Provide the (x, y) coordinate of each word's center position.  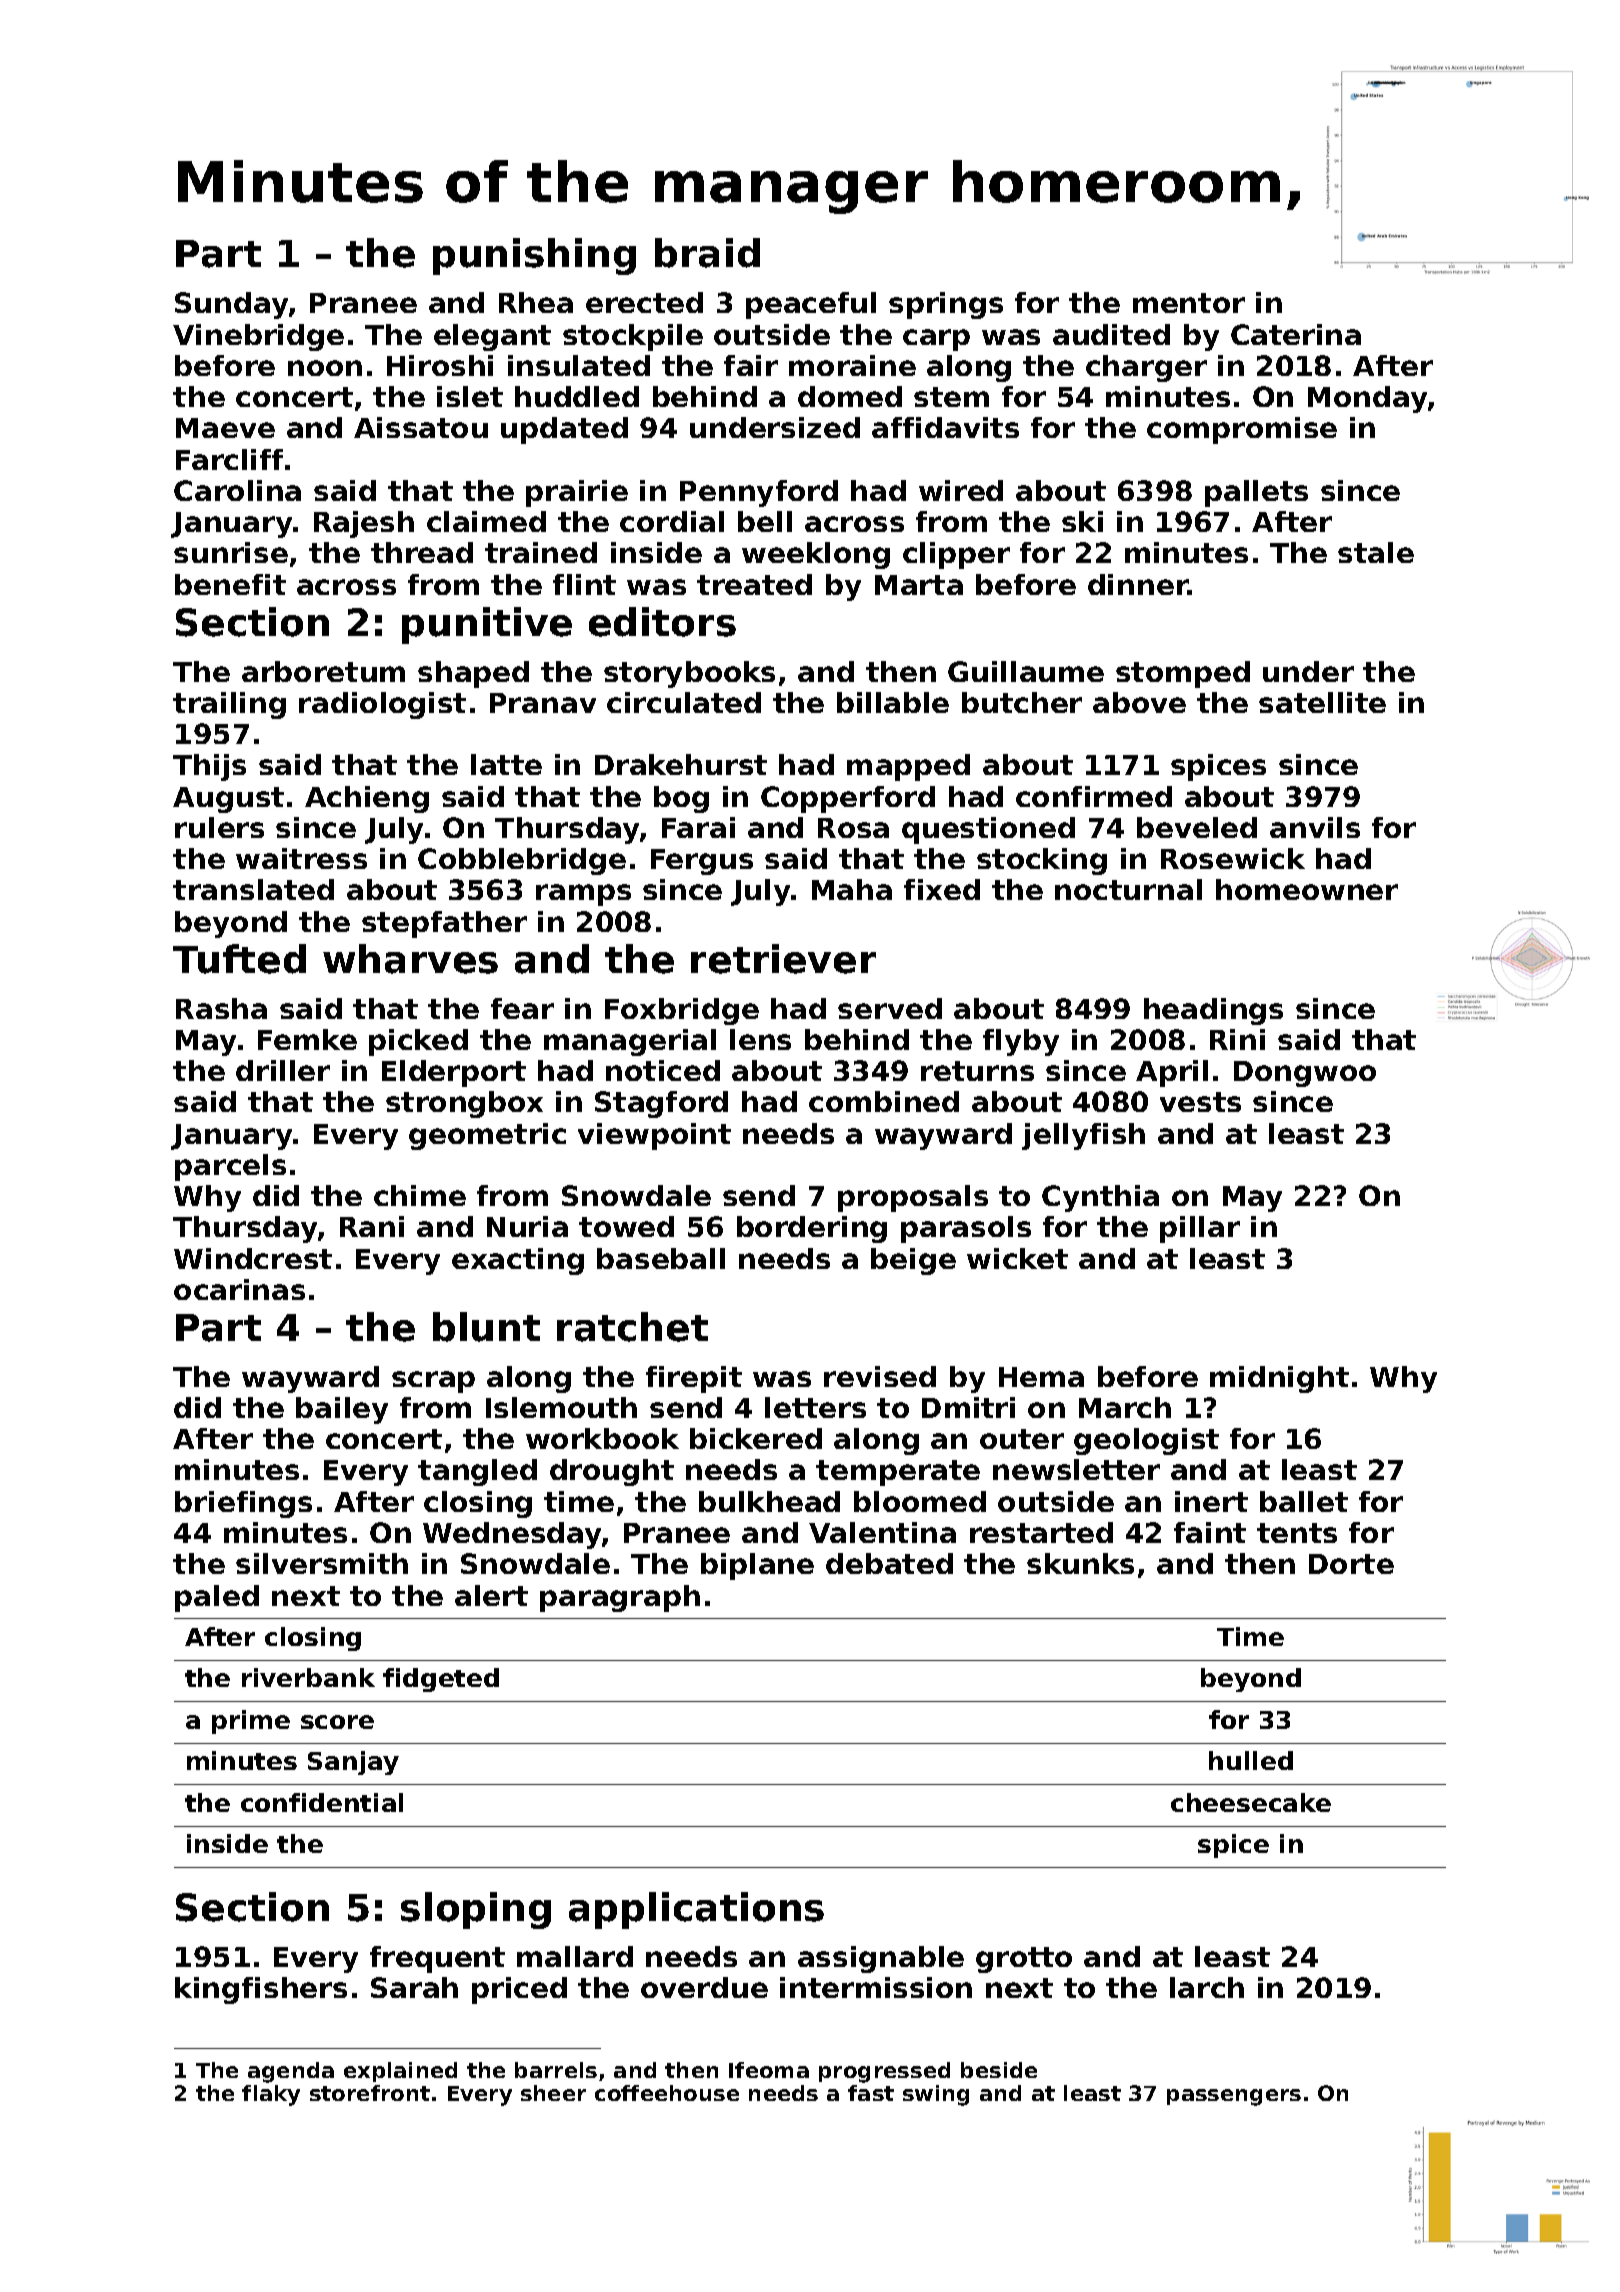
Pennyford (759, 493)
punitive (487, 625)
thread (422, 552)
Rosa (853, 828)
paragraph (620, 1598)
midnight (1279, 1379)
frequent (437, 1959)
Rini (1237, 1039)
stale (1376, 552)
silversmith (322, 1563)
